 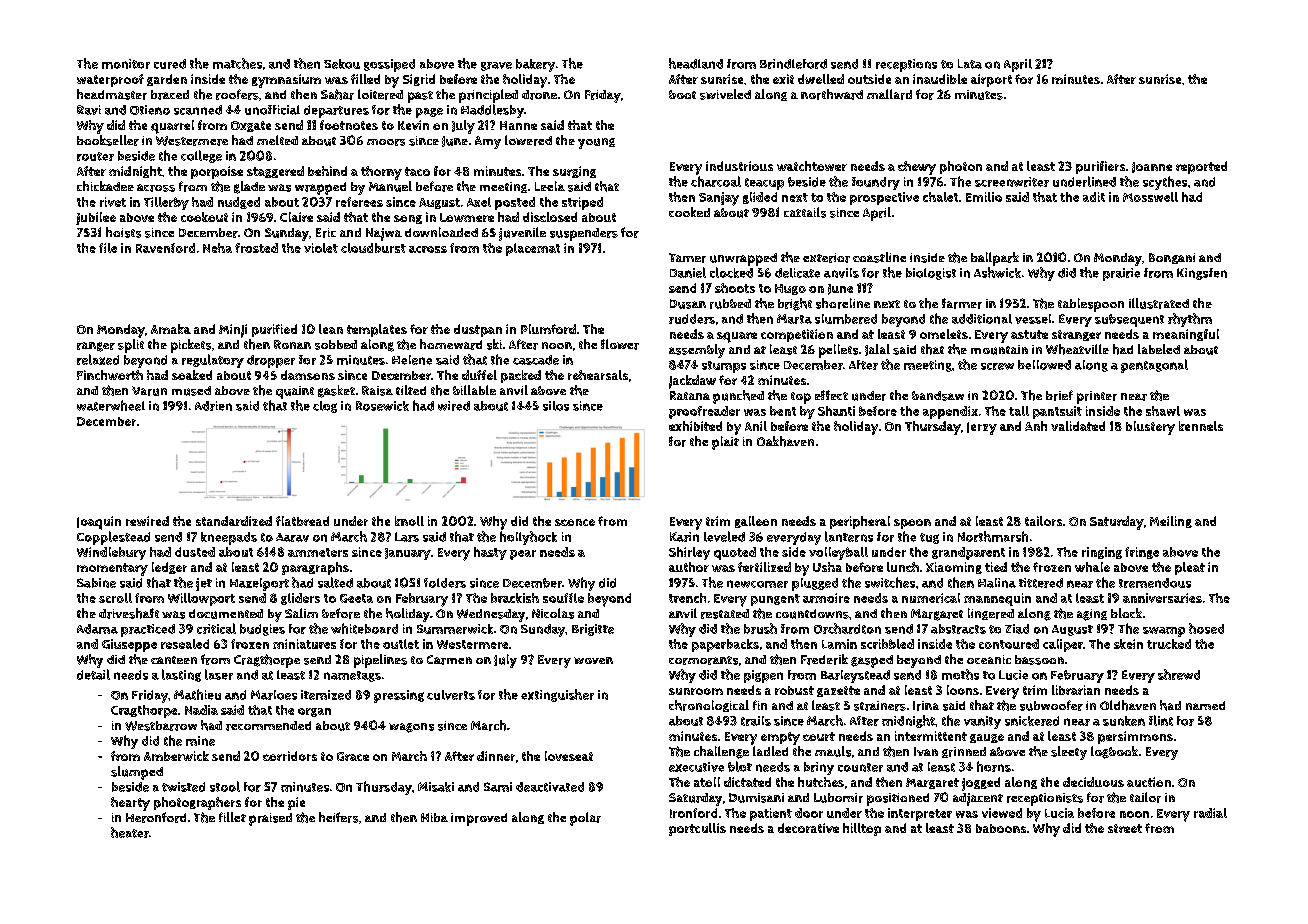 What do you see at coordinates (201, 710) in the screenshot?
I see `Nadia` at bounding box center [201, 710].
